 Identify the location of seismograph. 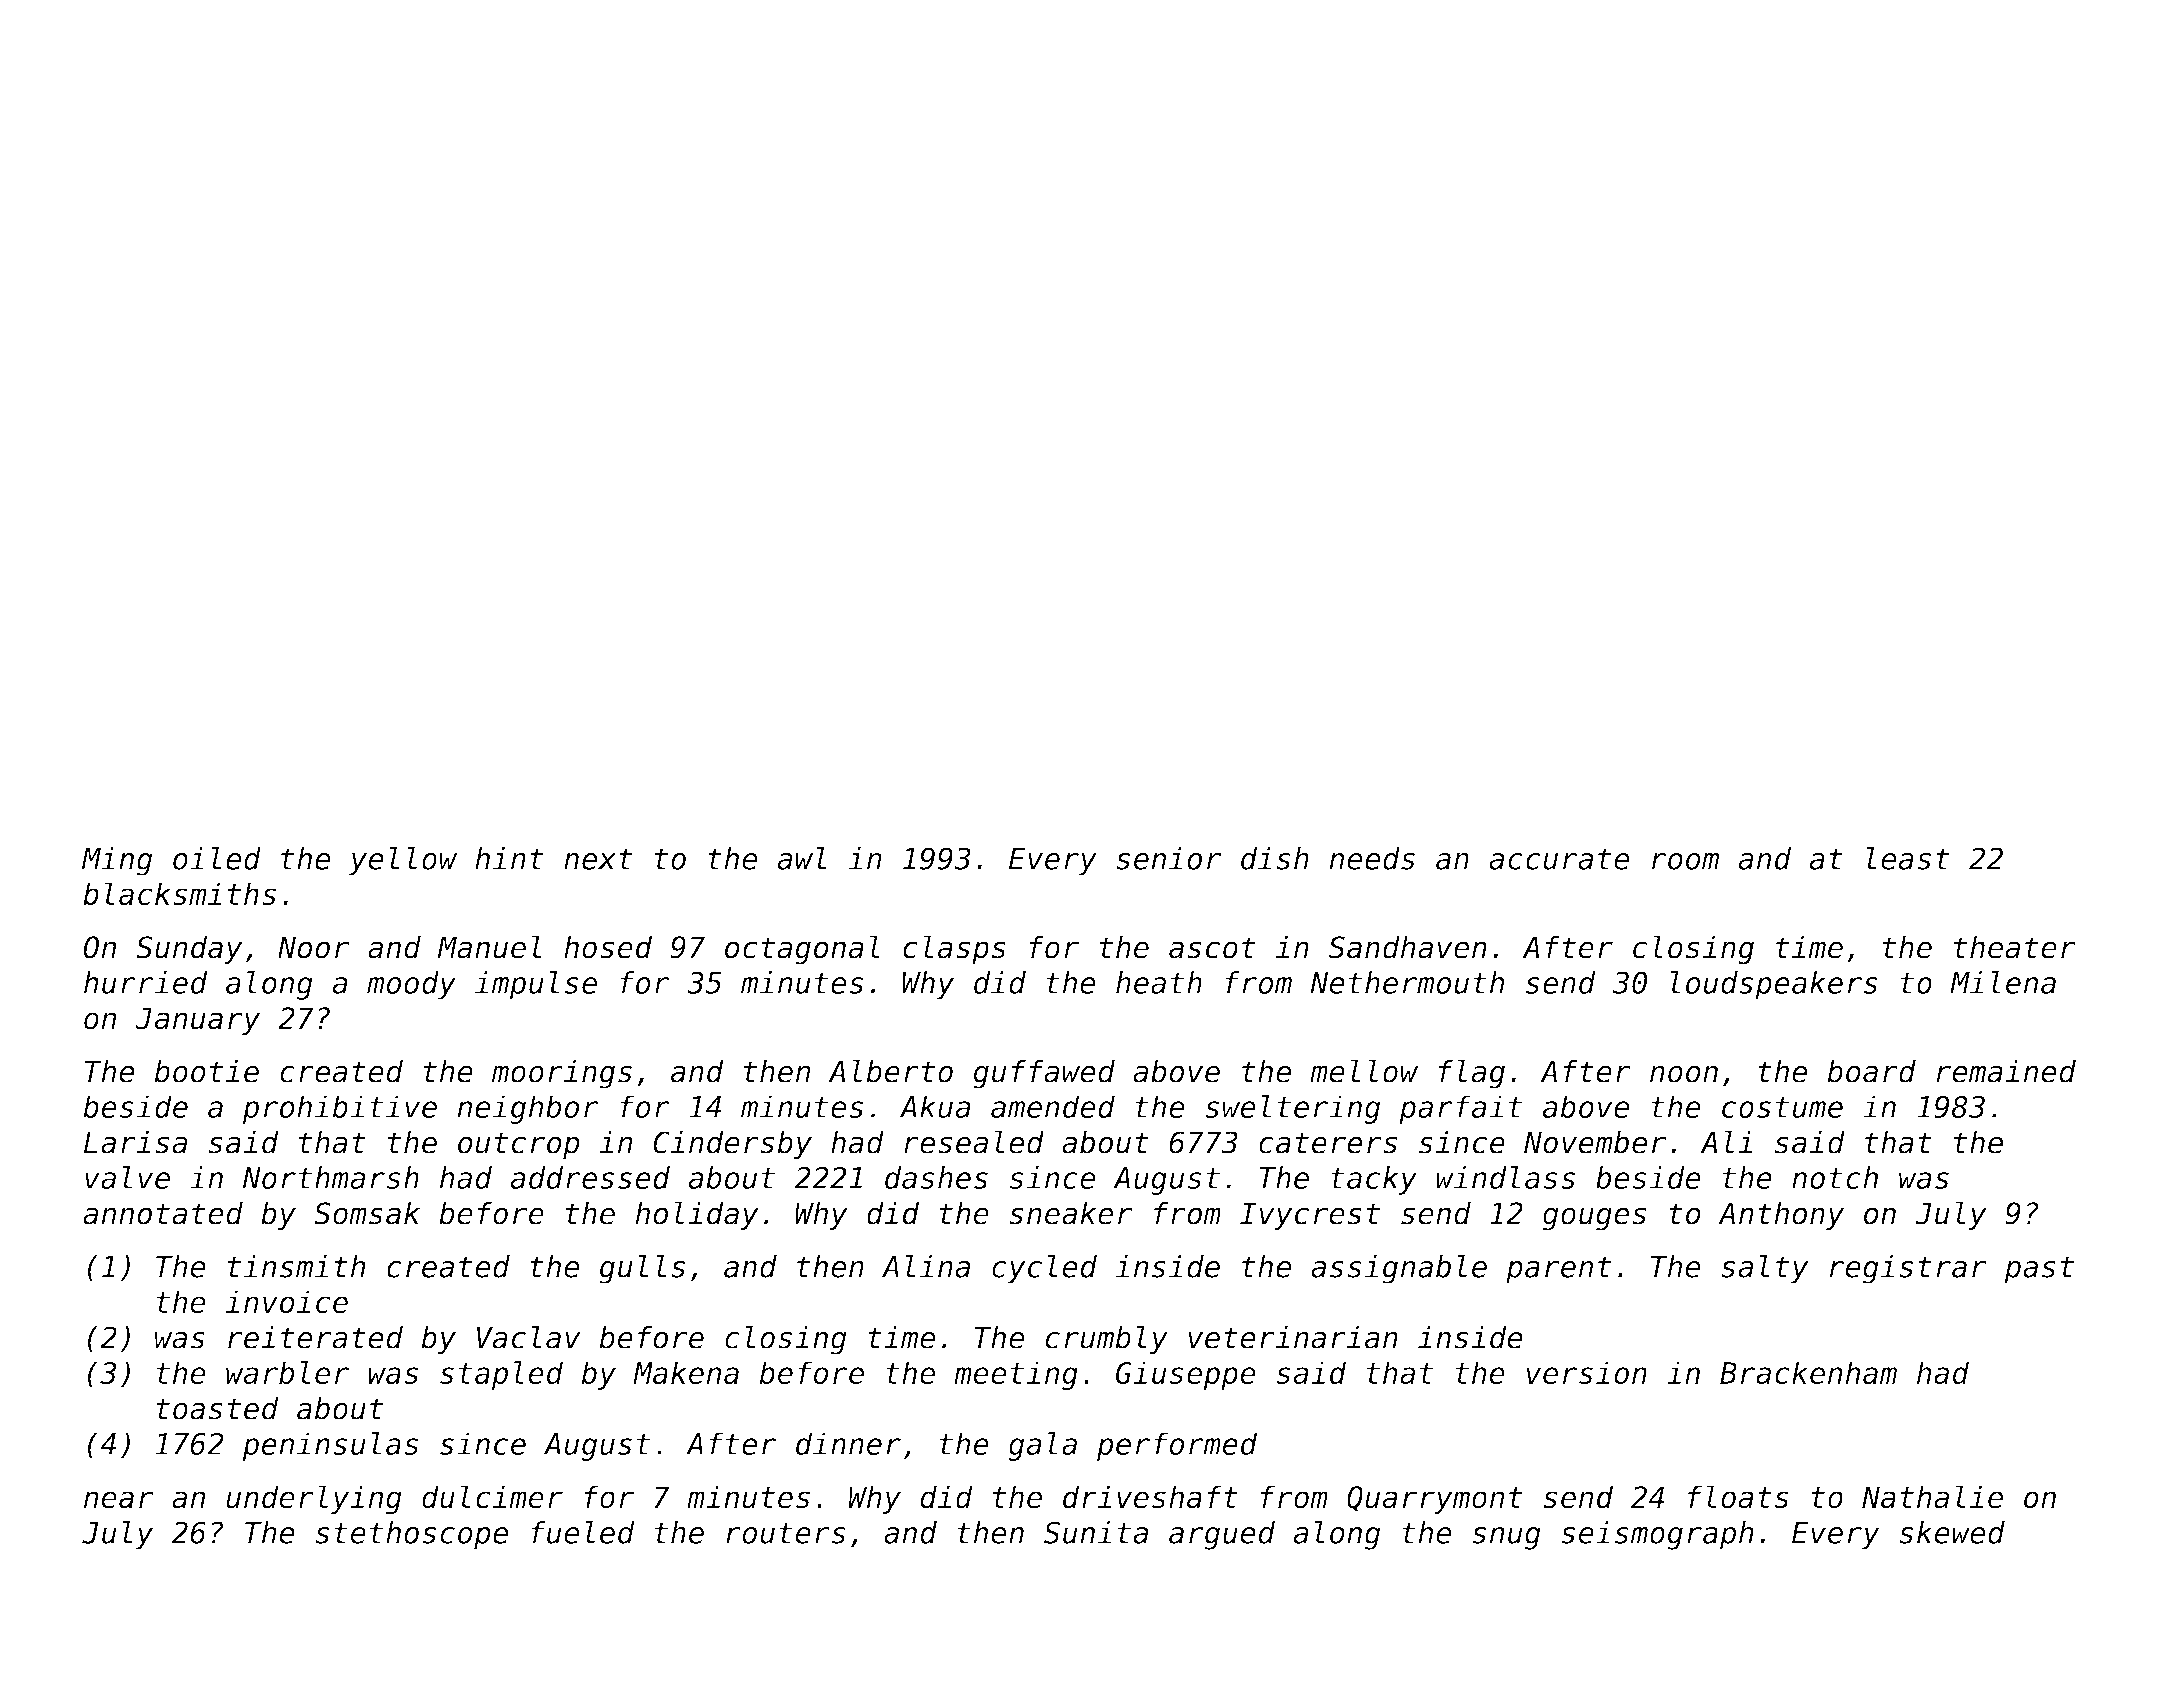
(1657, 1535).
